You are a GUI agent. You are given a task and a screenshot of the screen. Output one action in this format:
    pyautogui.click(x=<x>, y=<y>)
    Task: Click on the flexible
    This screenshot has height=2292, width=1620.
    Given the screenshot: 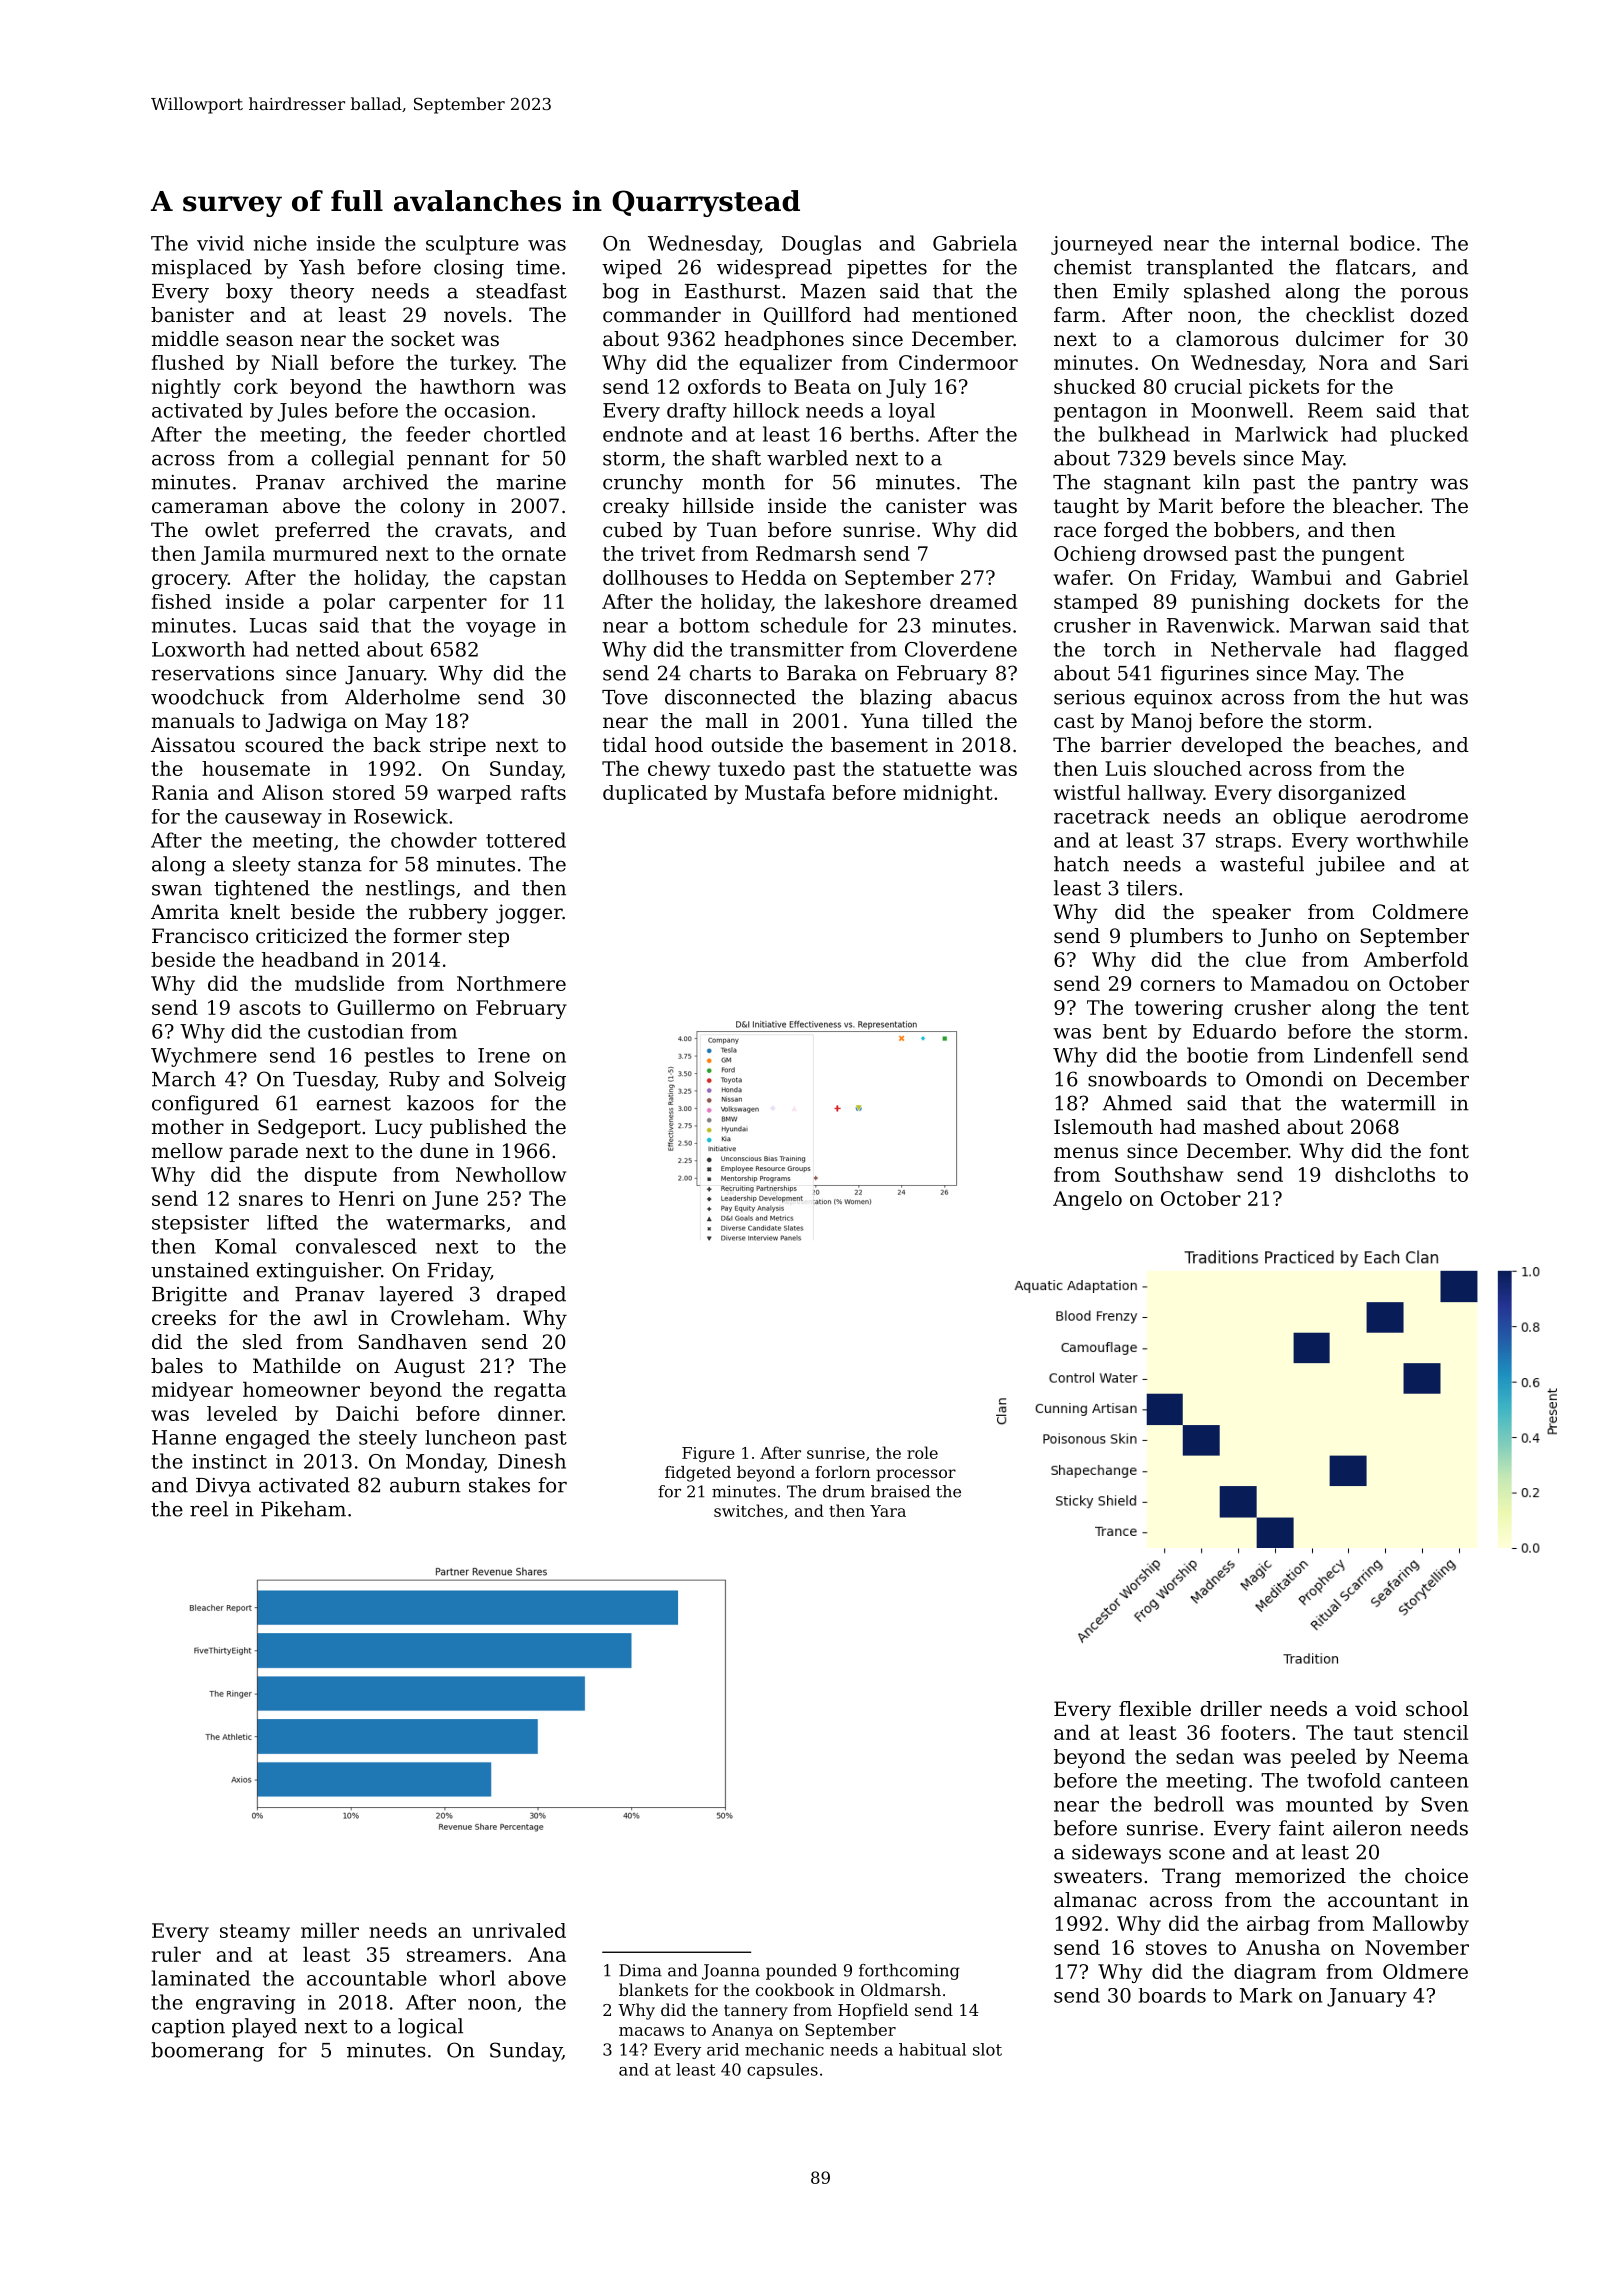 What is the action you would take?
    pyautogui.click(x=1155, y=1708)
